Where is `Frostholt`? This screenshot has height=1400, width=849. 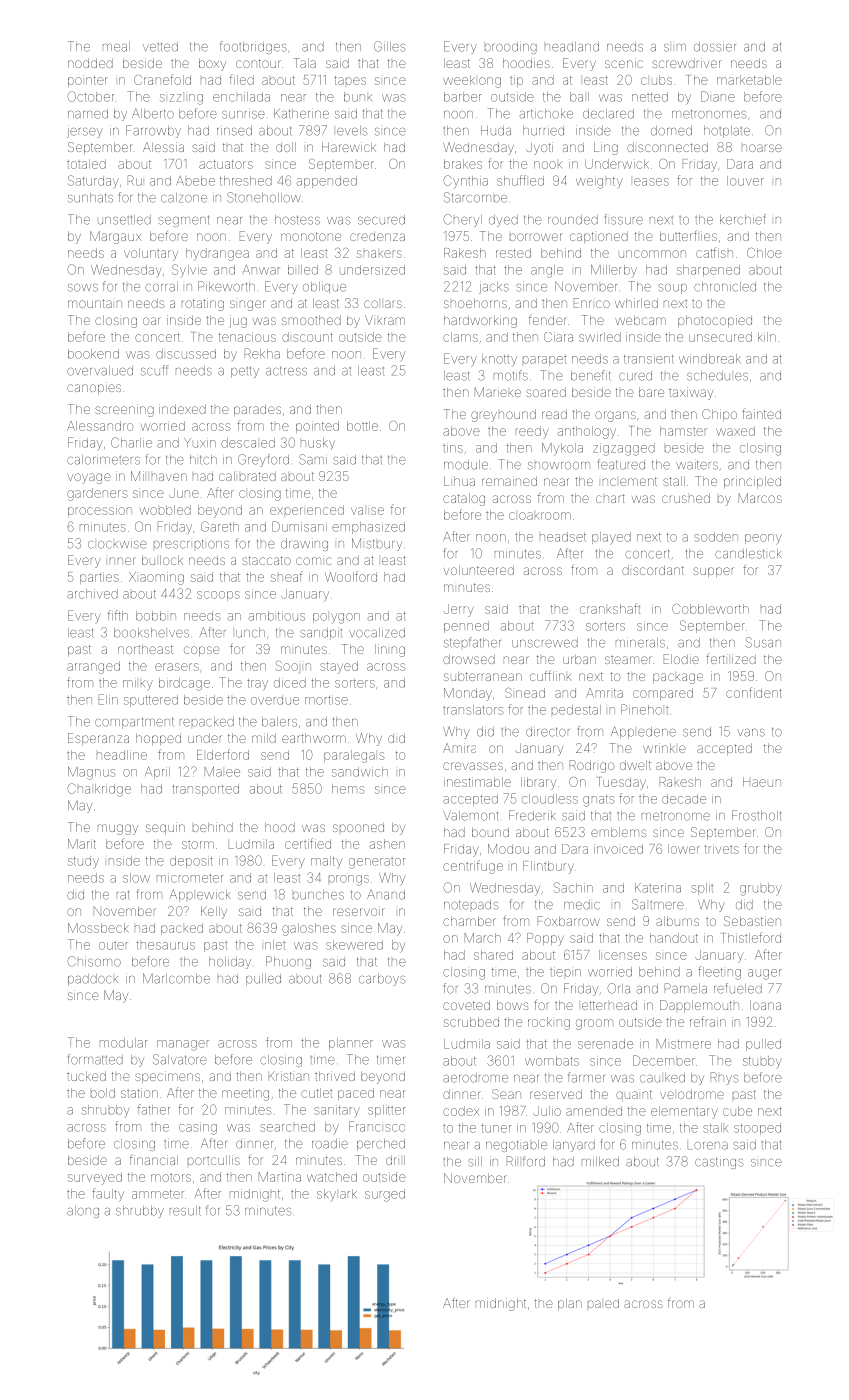
Frostholt is located at coordinates (757, 815).
